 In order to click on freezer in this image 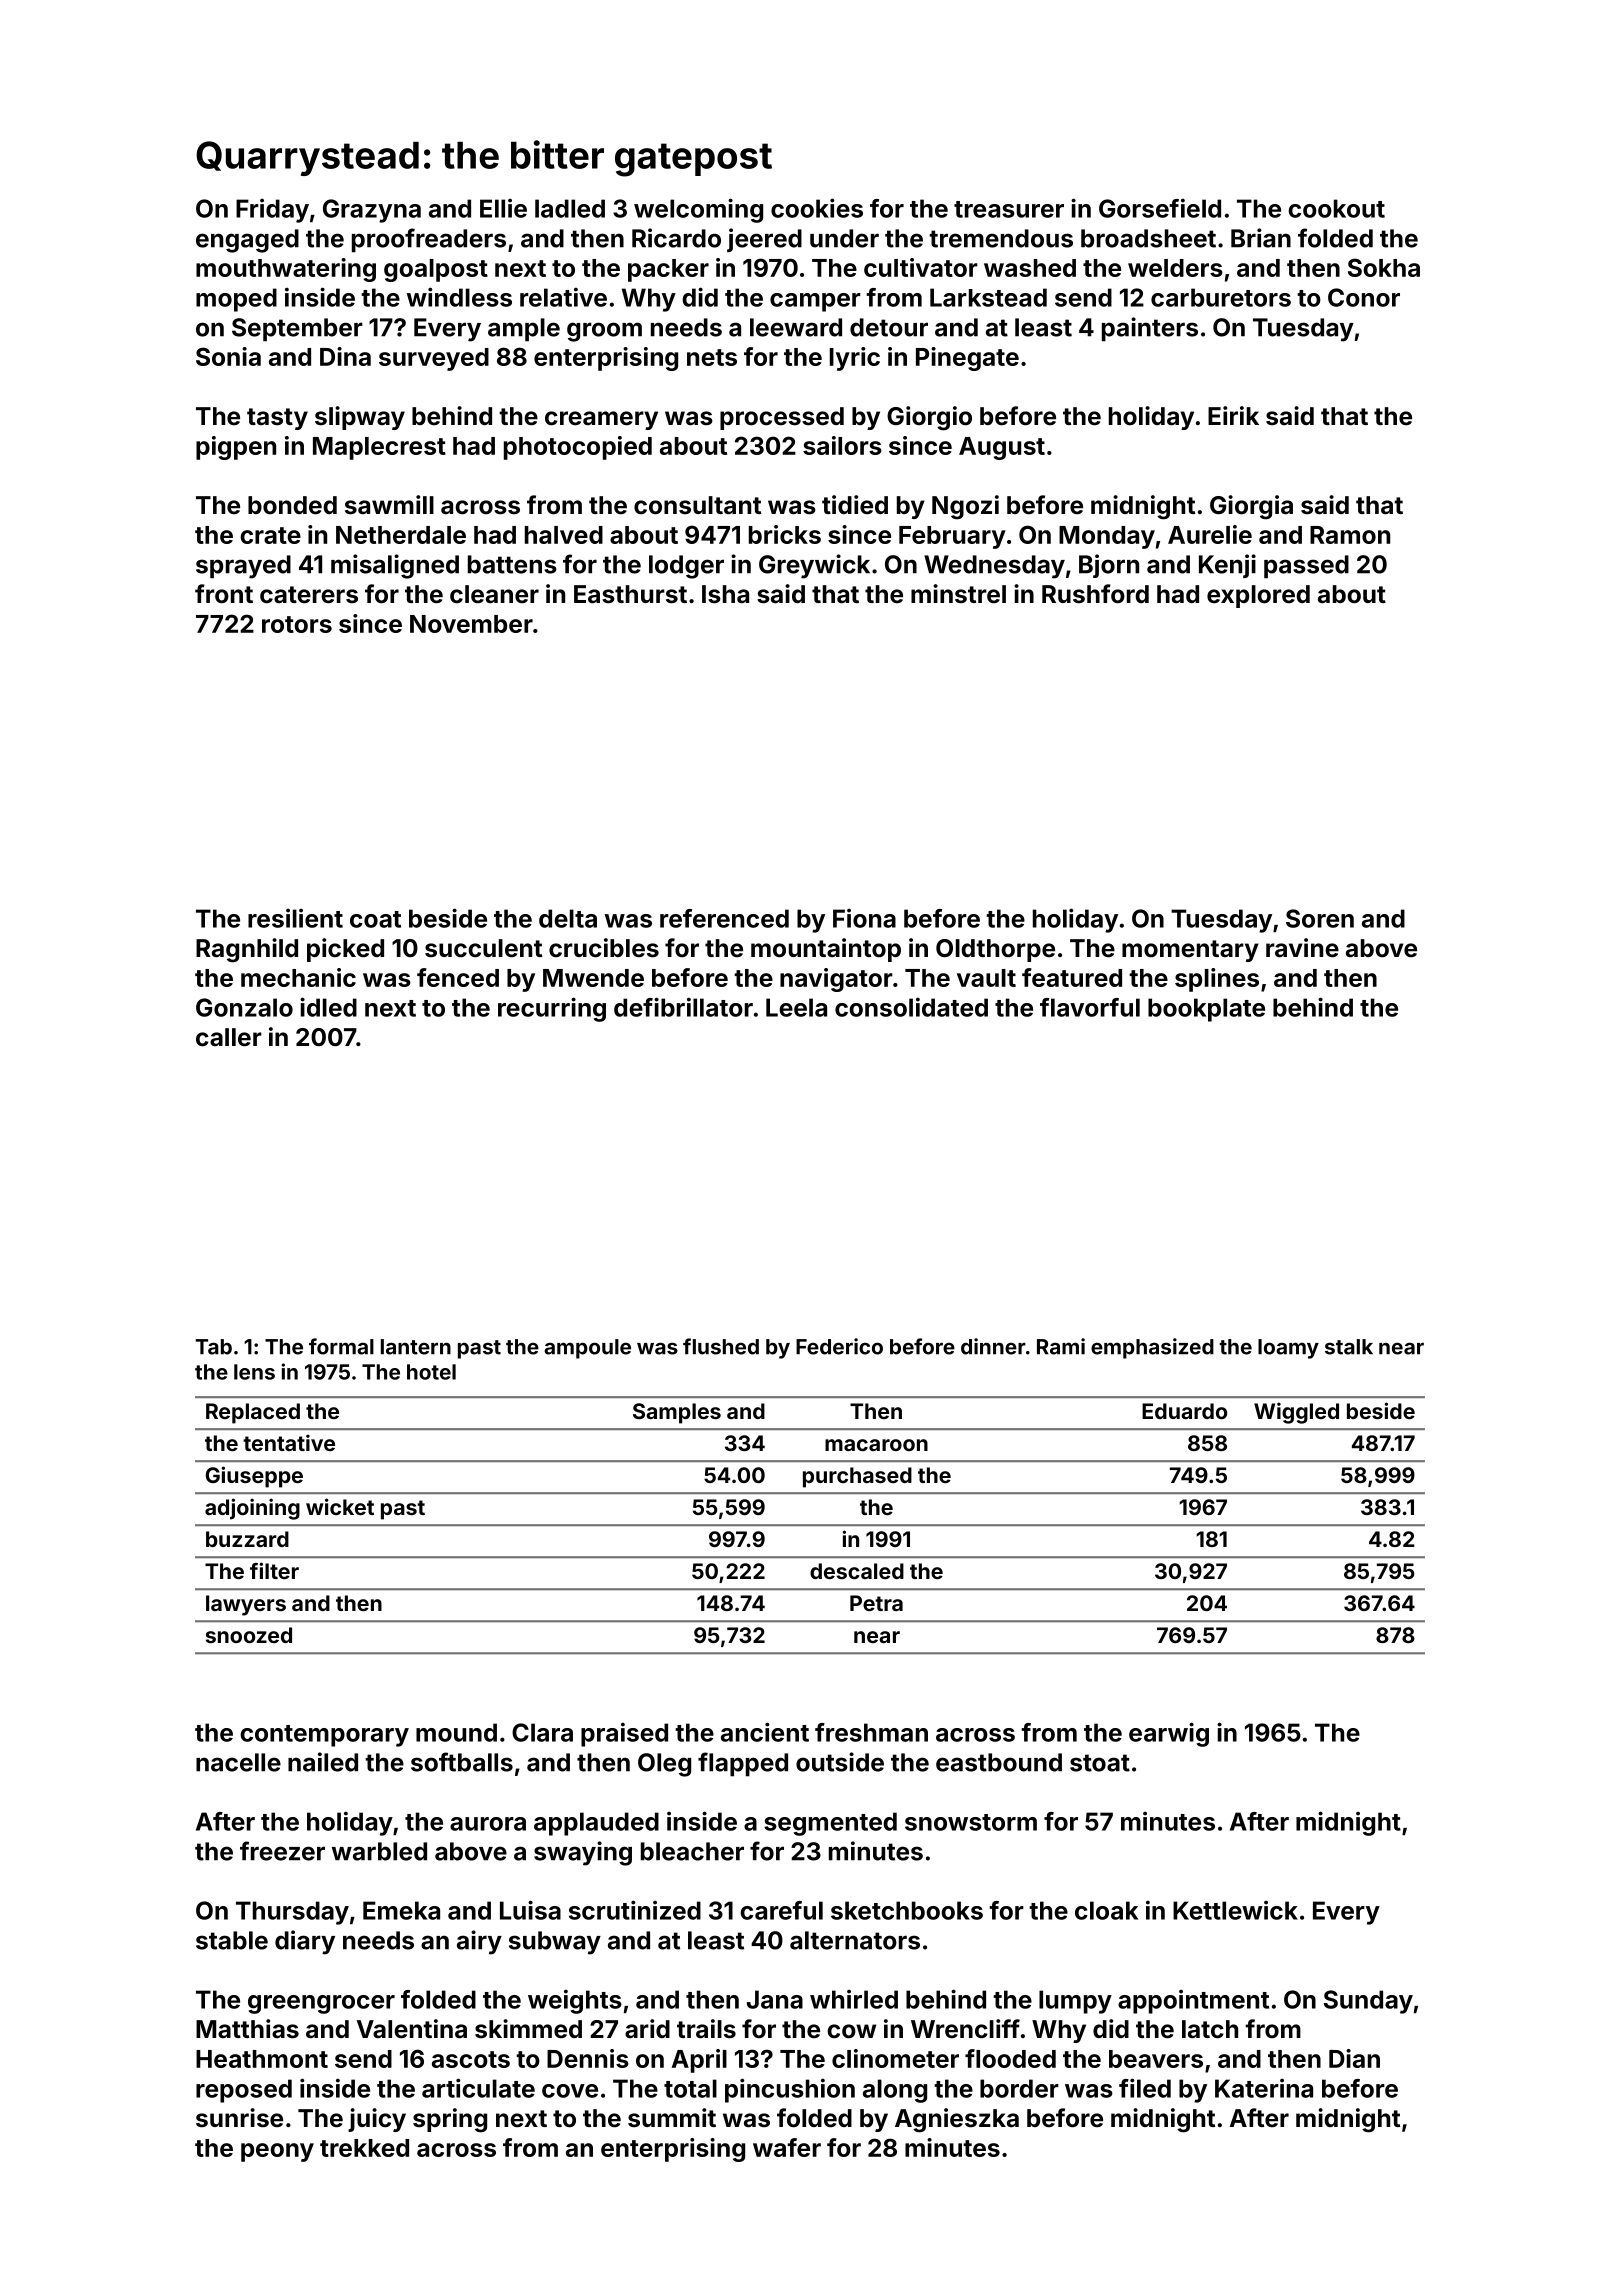, I will do `click(282, 1851)`.
